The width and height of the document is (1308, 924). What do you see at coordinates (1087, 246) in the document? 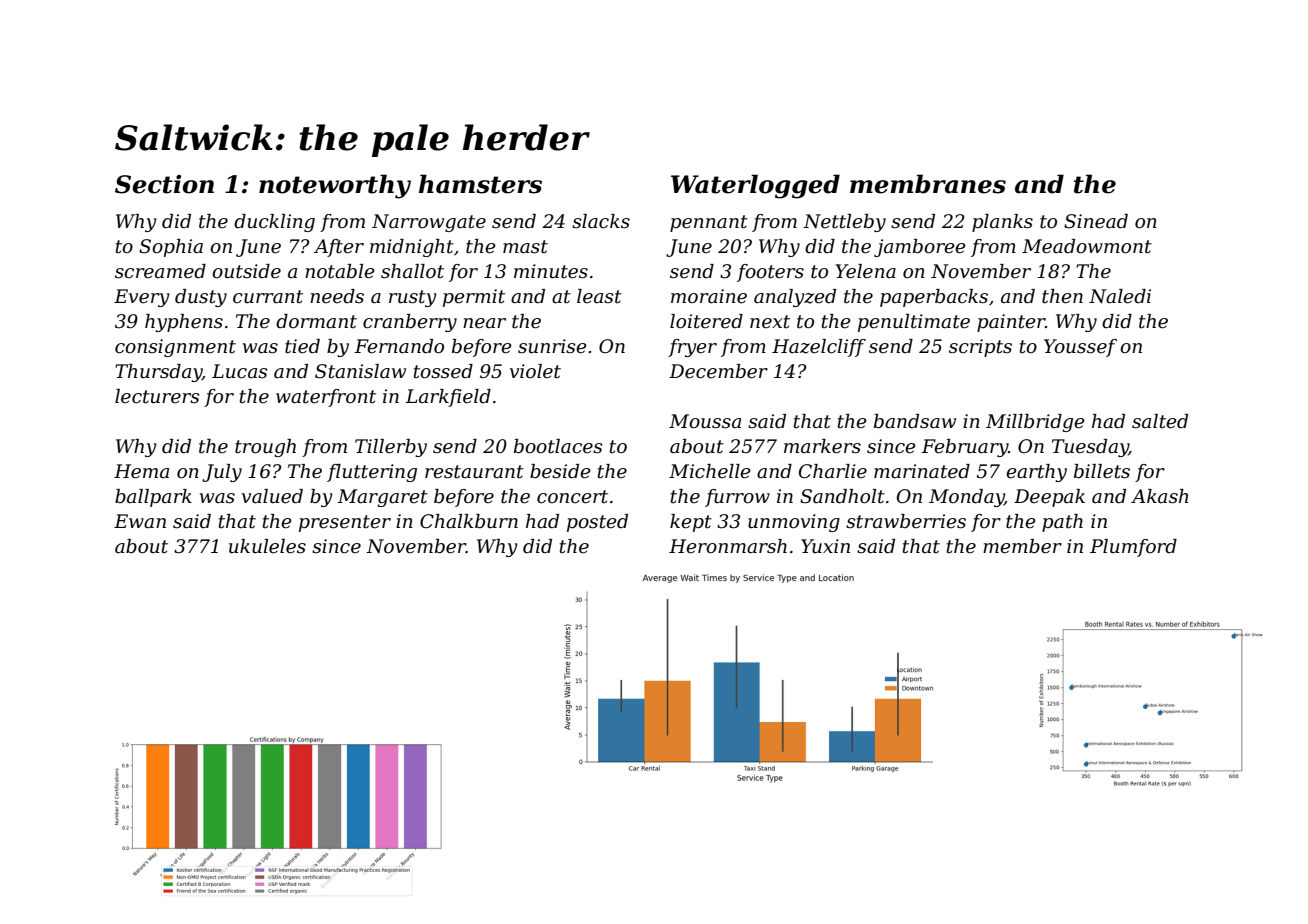
I see `Meadowmont` at bounding box center [1087, 246].
